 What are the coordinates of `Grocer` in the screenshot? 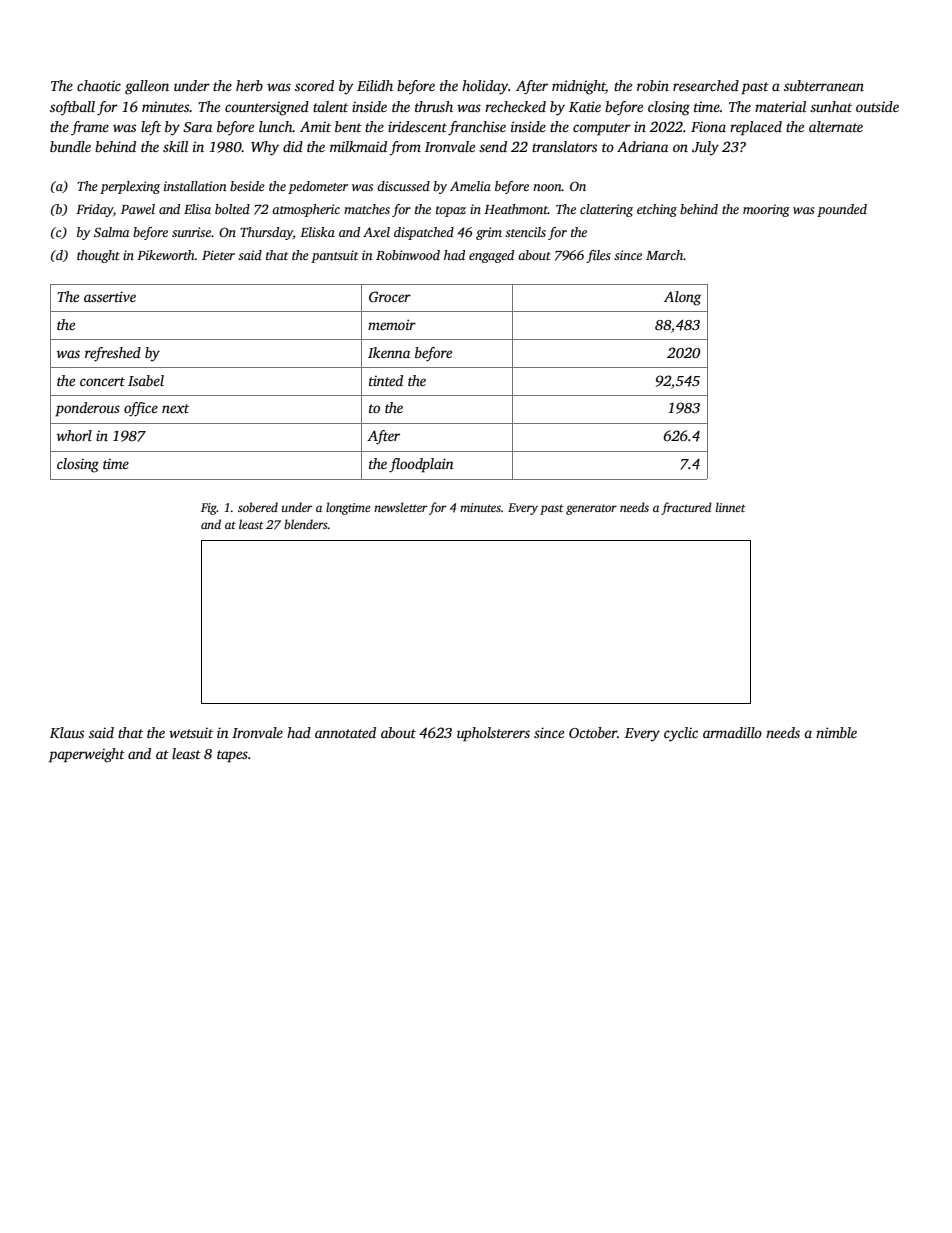 It's located at (390, 296).
